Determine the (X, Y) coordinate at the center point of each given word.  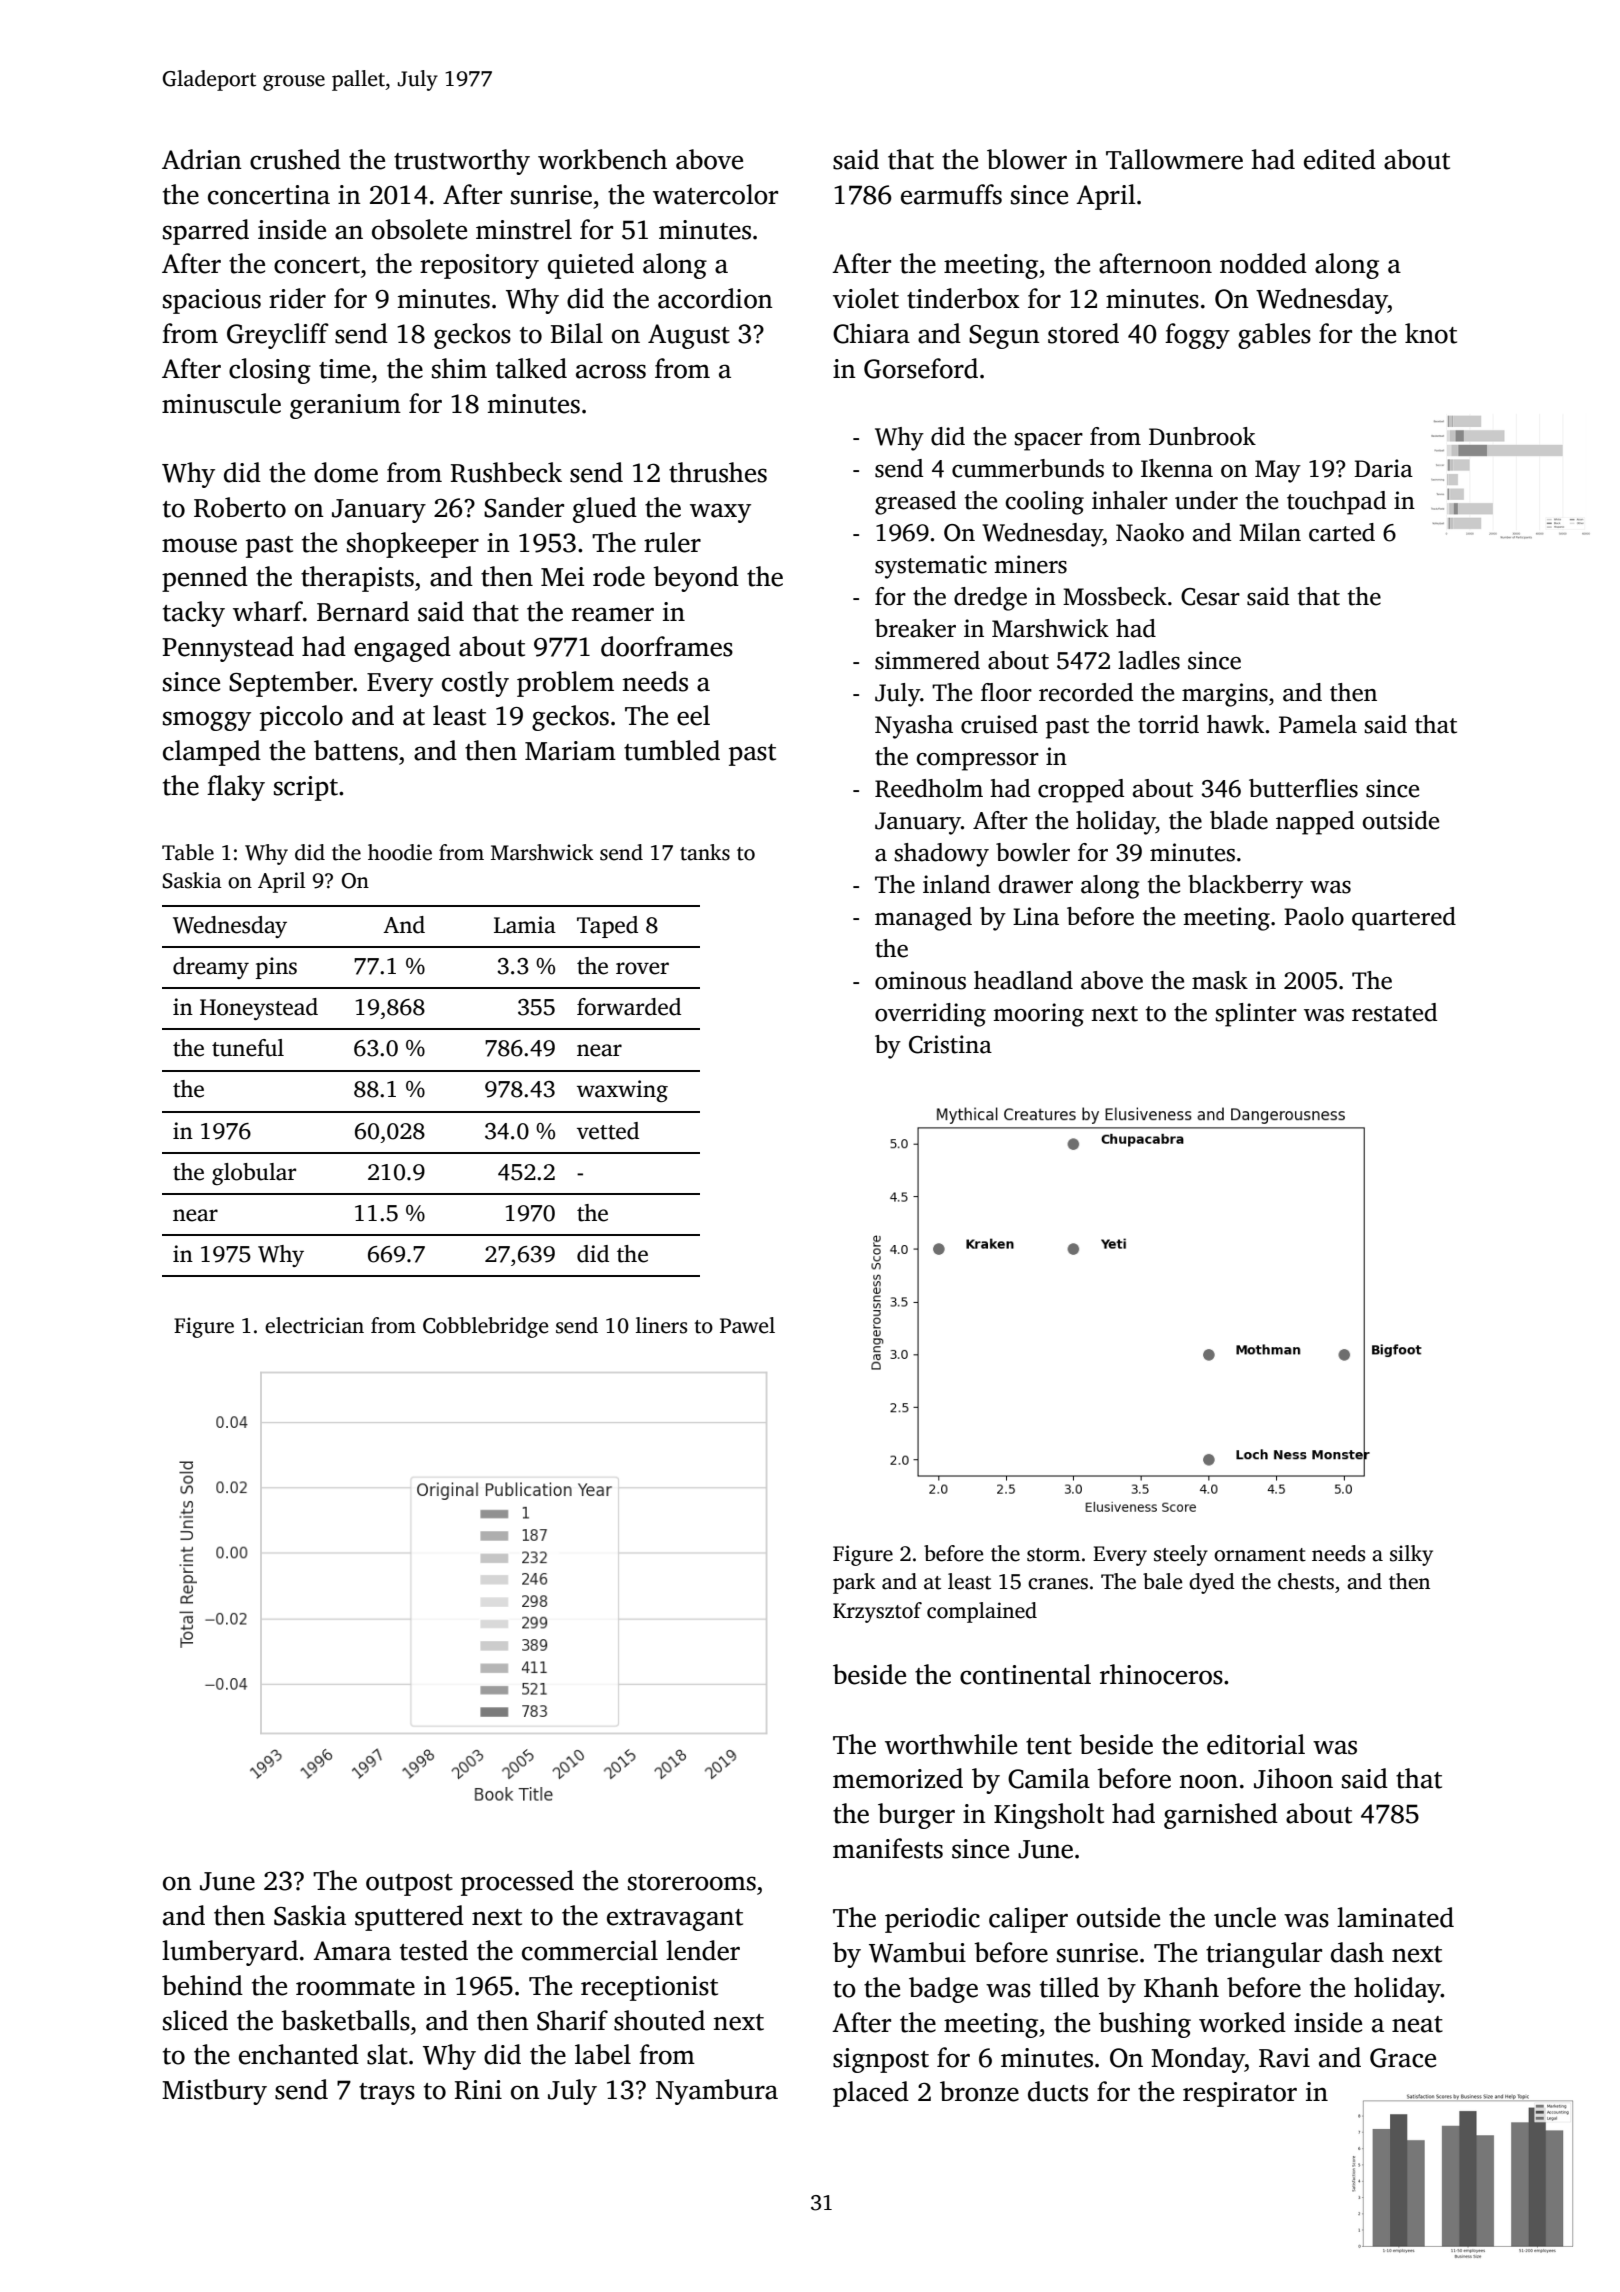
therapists (357, 579)
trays (387, 2094)
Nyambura (717, 2092)
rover (642, 968)
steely (1181, 1555)
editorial (1256, 1744)
